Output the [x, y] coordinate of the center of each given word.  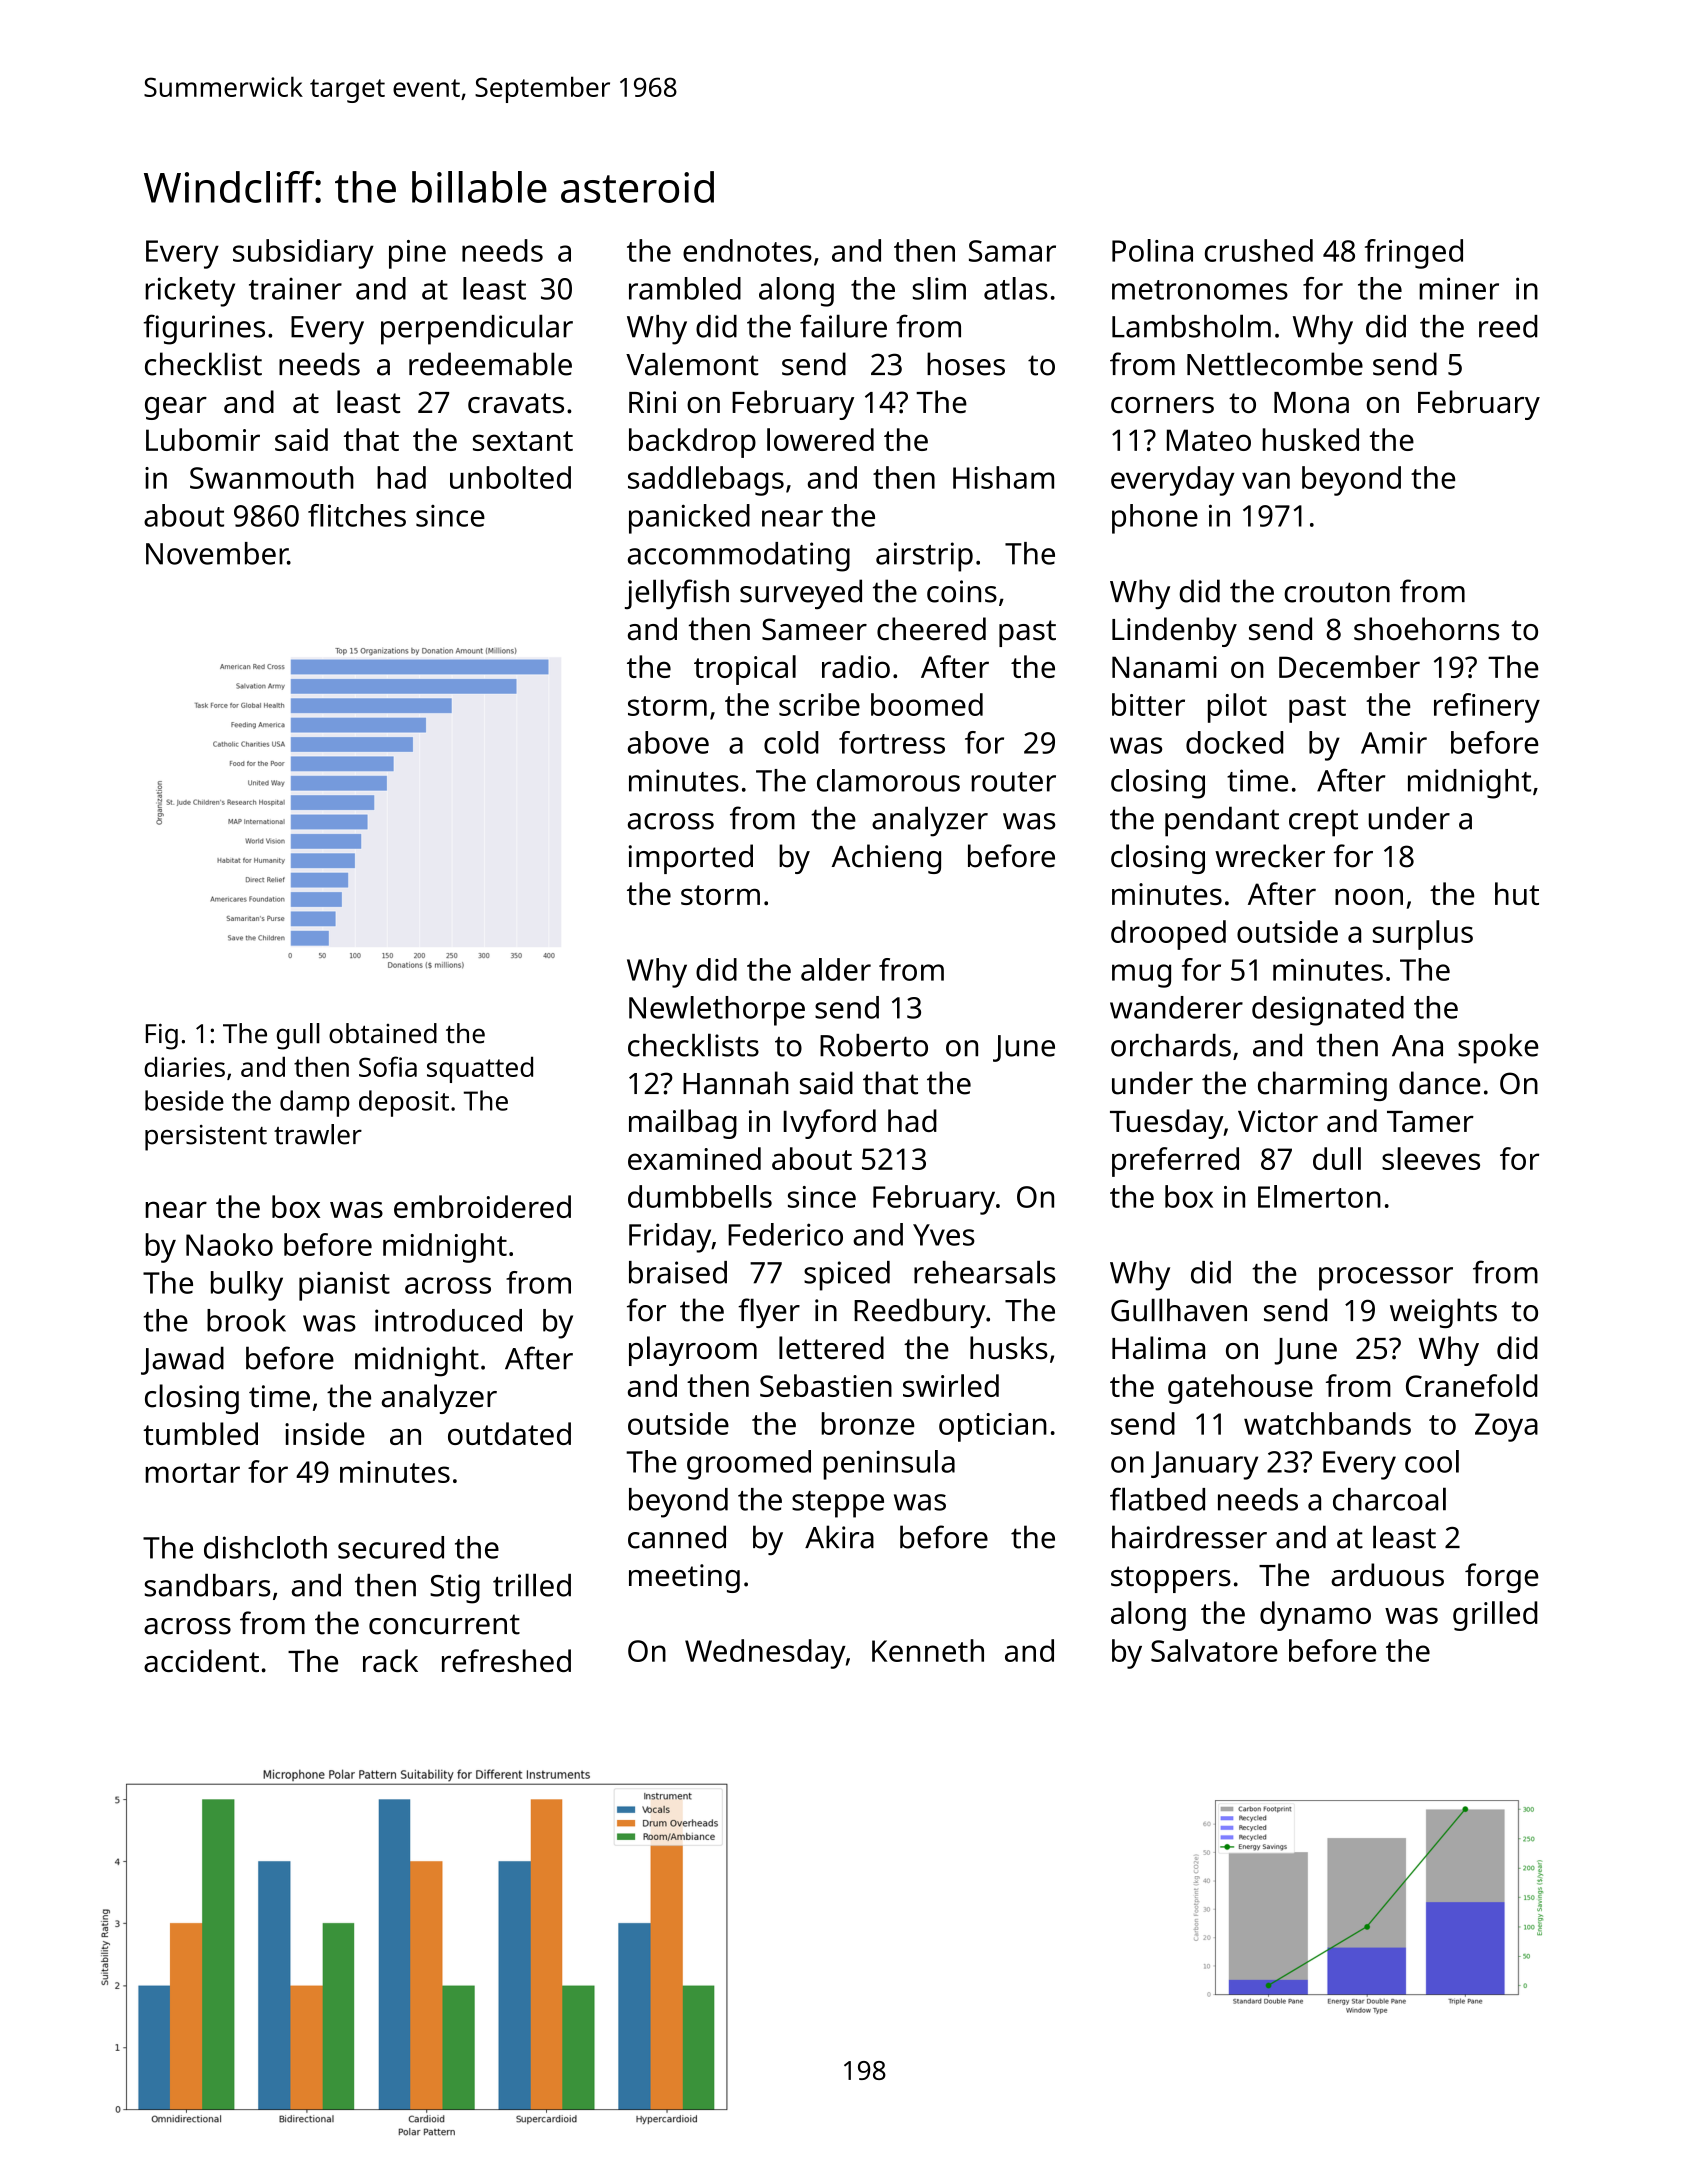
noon [1369, 896]
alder [836, 969]
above [668, 742]
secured [391, 1547]
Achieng [886, 859]
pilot [1237, 708]
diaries [184, 1066]
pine [417, 254]
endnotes [747, 250]
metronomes [1200, 290]
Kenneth [928, 1650]
